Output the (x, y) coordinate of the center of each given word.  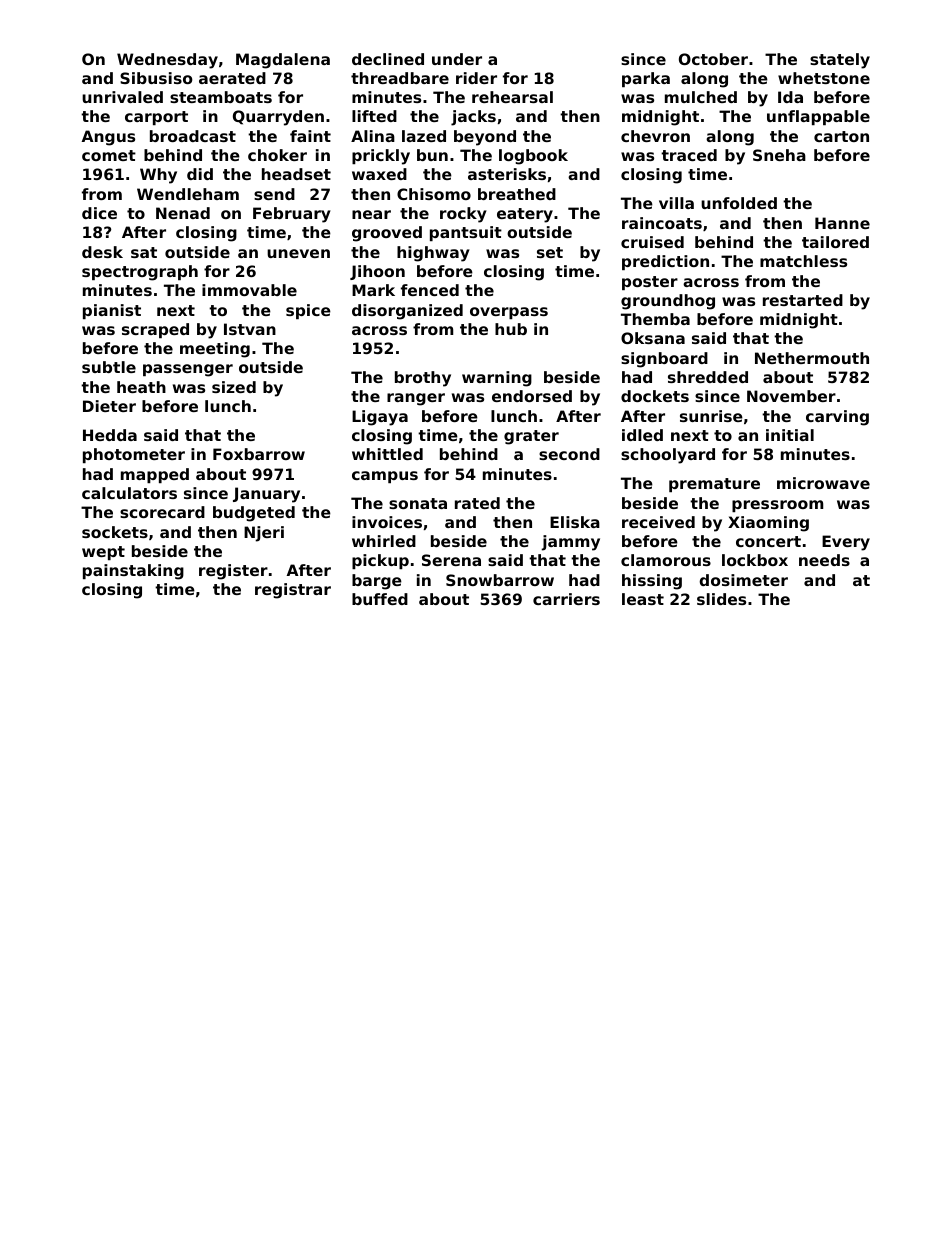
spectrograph (140, 273)
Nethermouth (812, 358)
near (371, 214)
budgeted (254, 514)
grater (531, 437)
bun (432, 155)
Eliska (575, 522)
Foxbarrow (259, 454)
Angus (108, 138)
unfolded (739, 203)
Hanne (842, 223)
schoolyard (668, 456)
